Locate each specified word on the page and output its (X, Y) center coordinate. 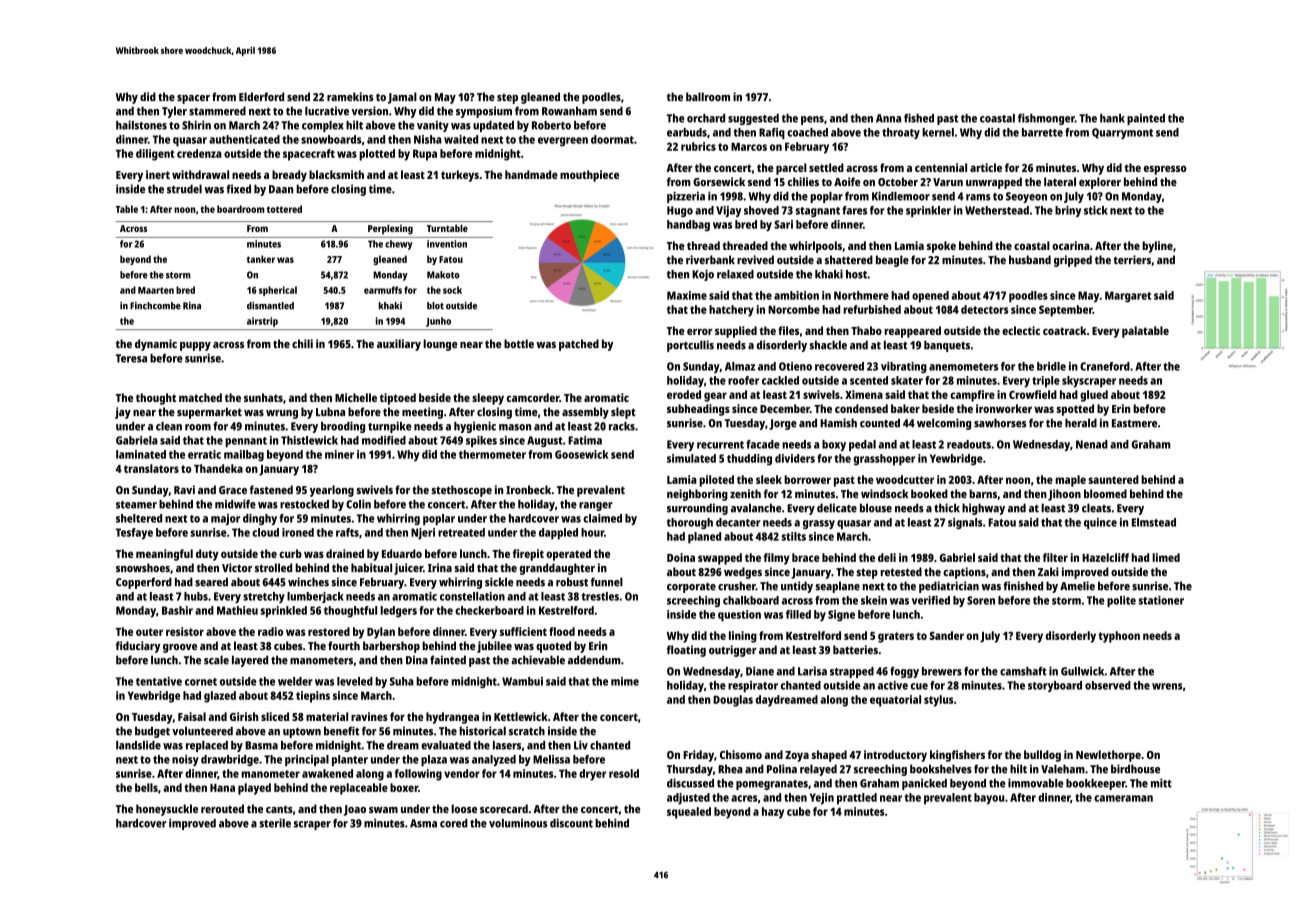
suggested (753, 119)
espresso (1165, 170)
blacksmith (336, 174)
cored (454, 823)
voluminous (518, 823)
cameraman (1123, 798)
